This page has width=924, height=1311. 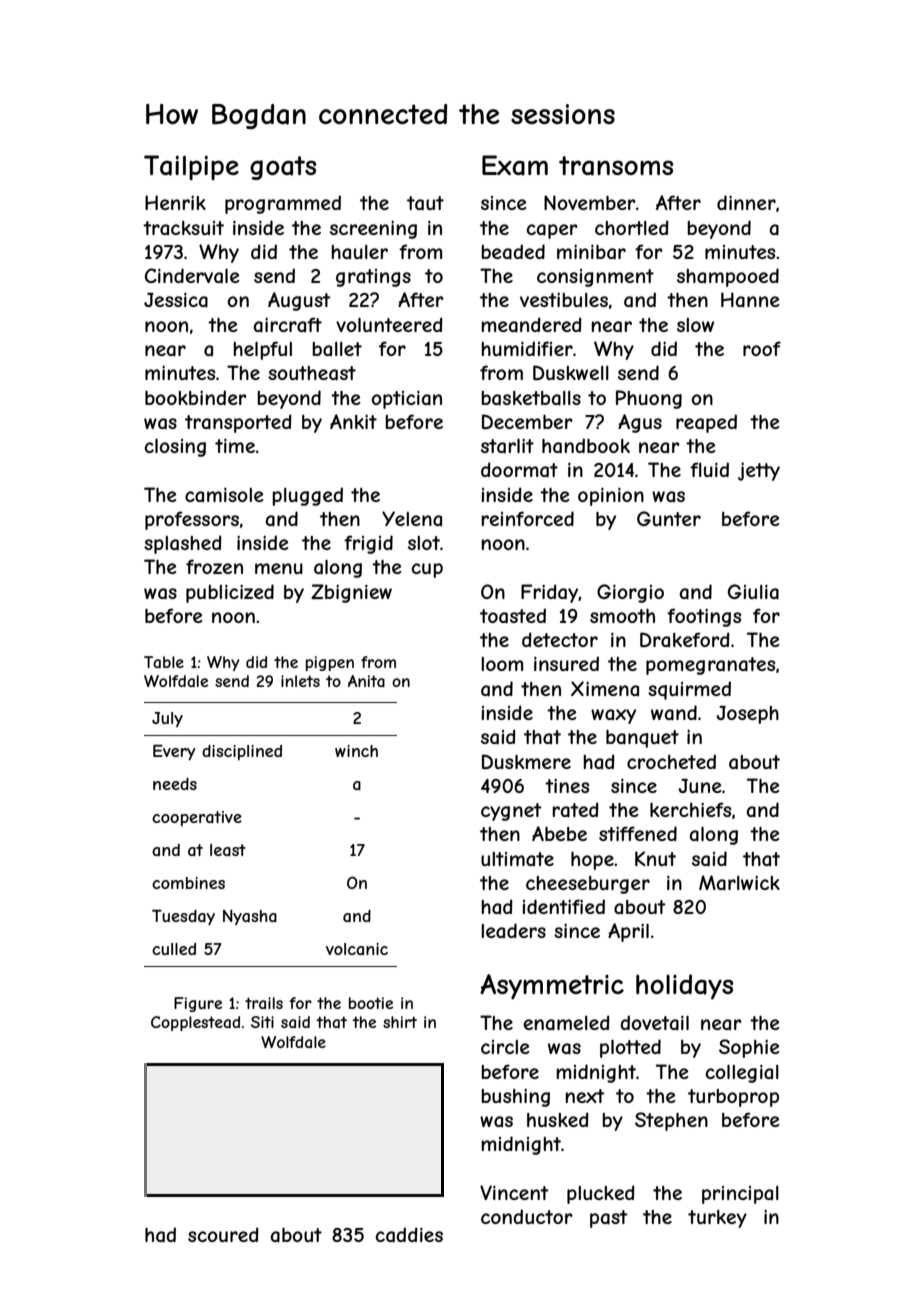 What do you see at coordinates (188, 883) in the page?
I see `combines` at bounding box center [188, 883].
